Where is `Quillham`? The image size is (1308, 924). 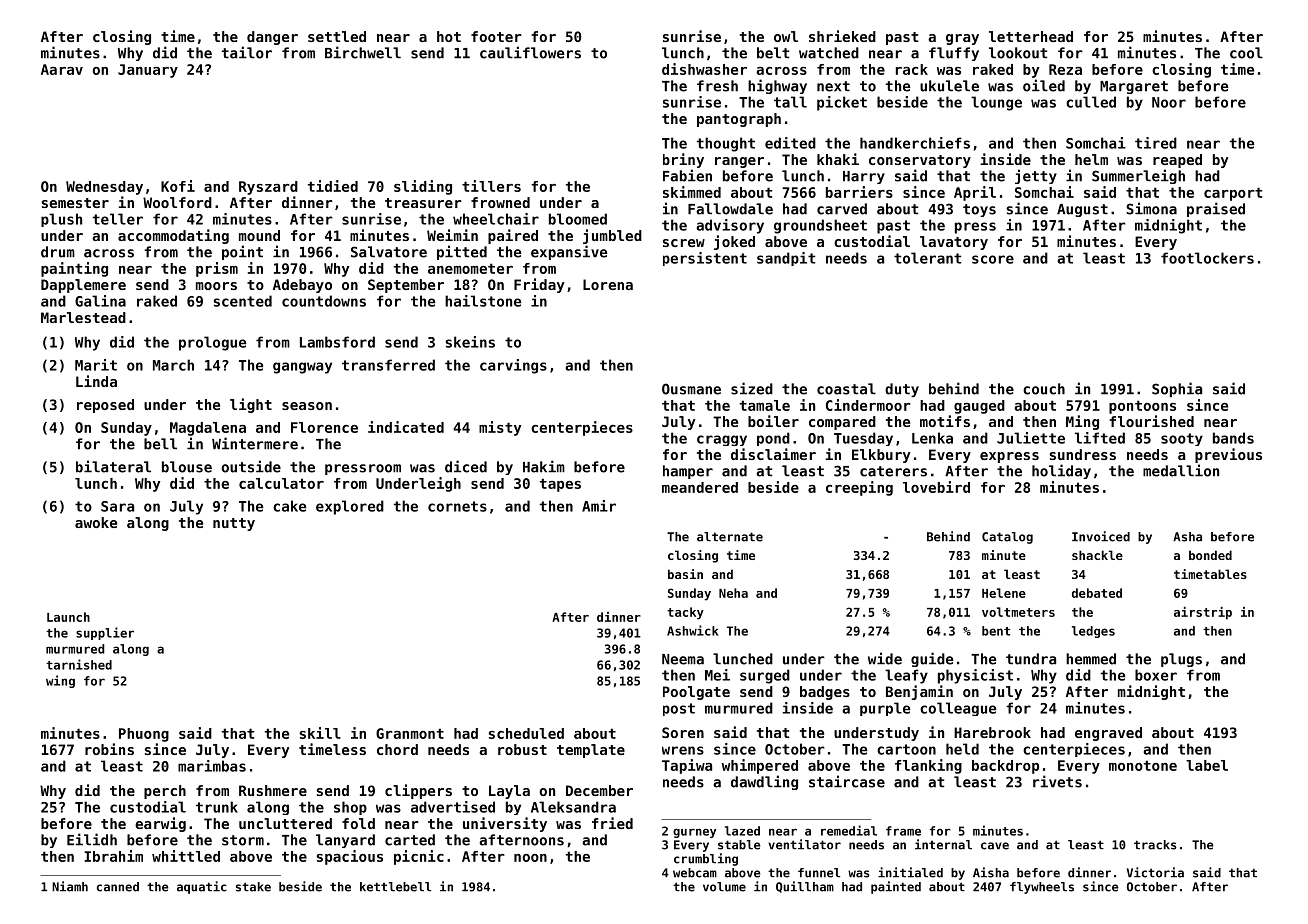 Quillham is located at coordinates (805, 887).
